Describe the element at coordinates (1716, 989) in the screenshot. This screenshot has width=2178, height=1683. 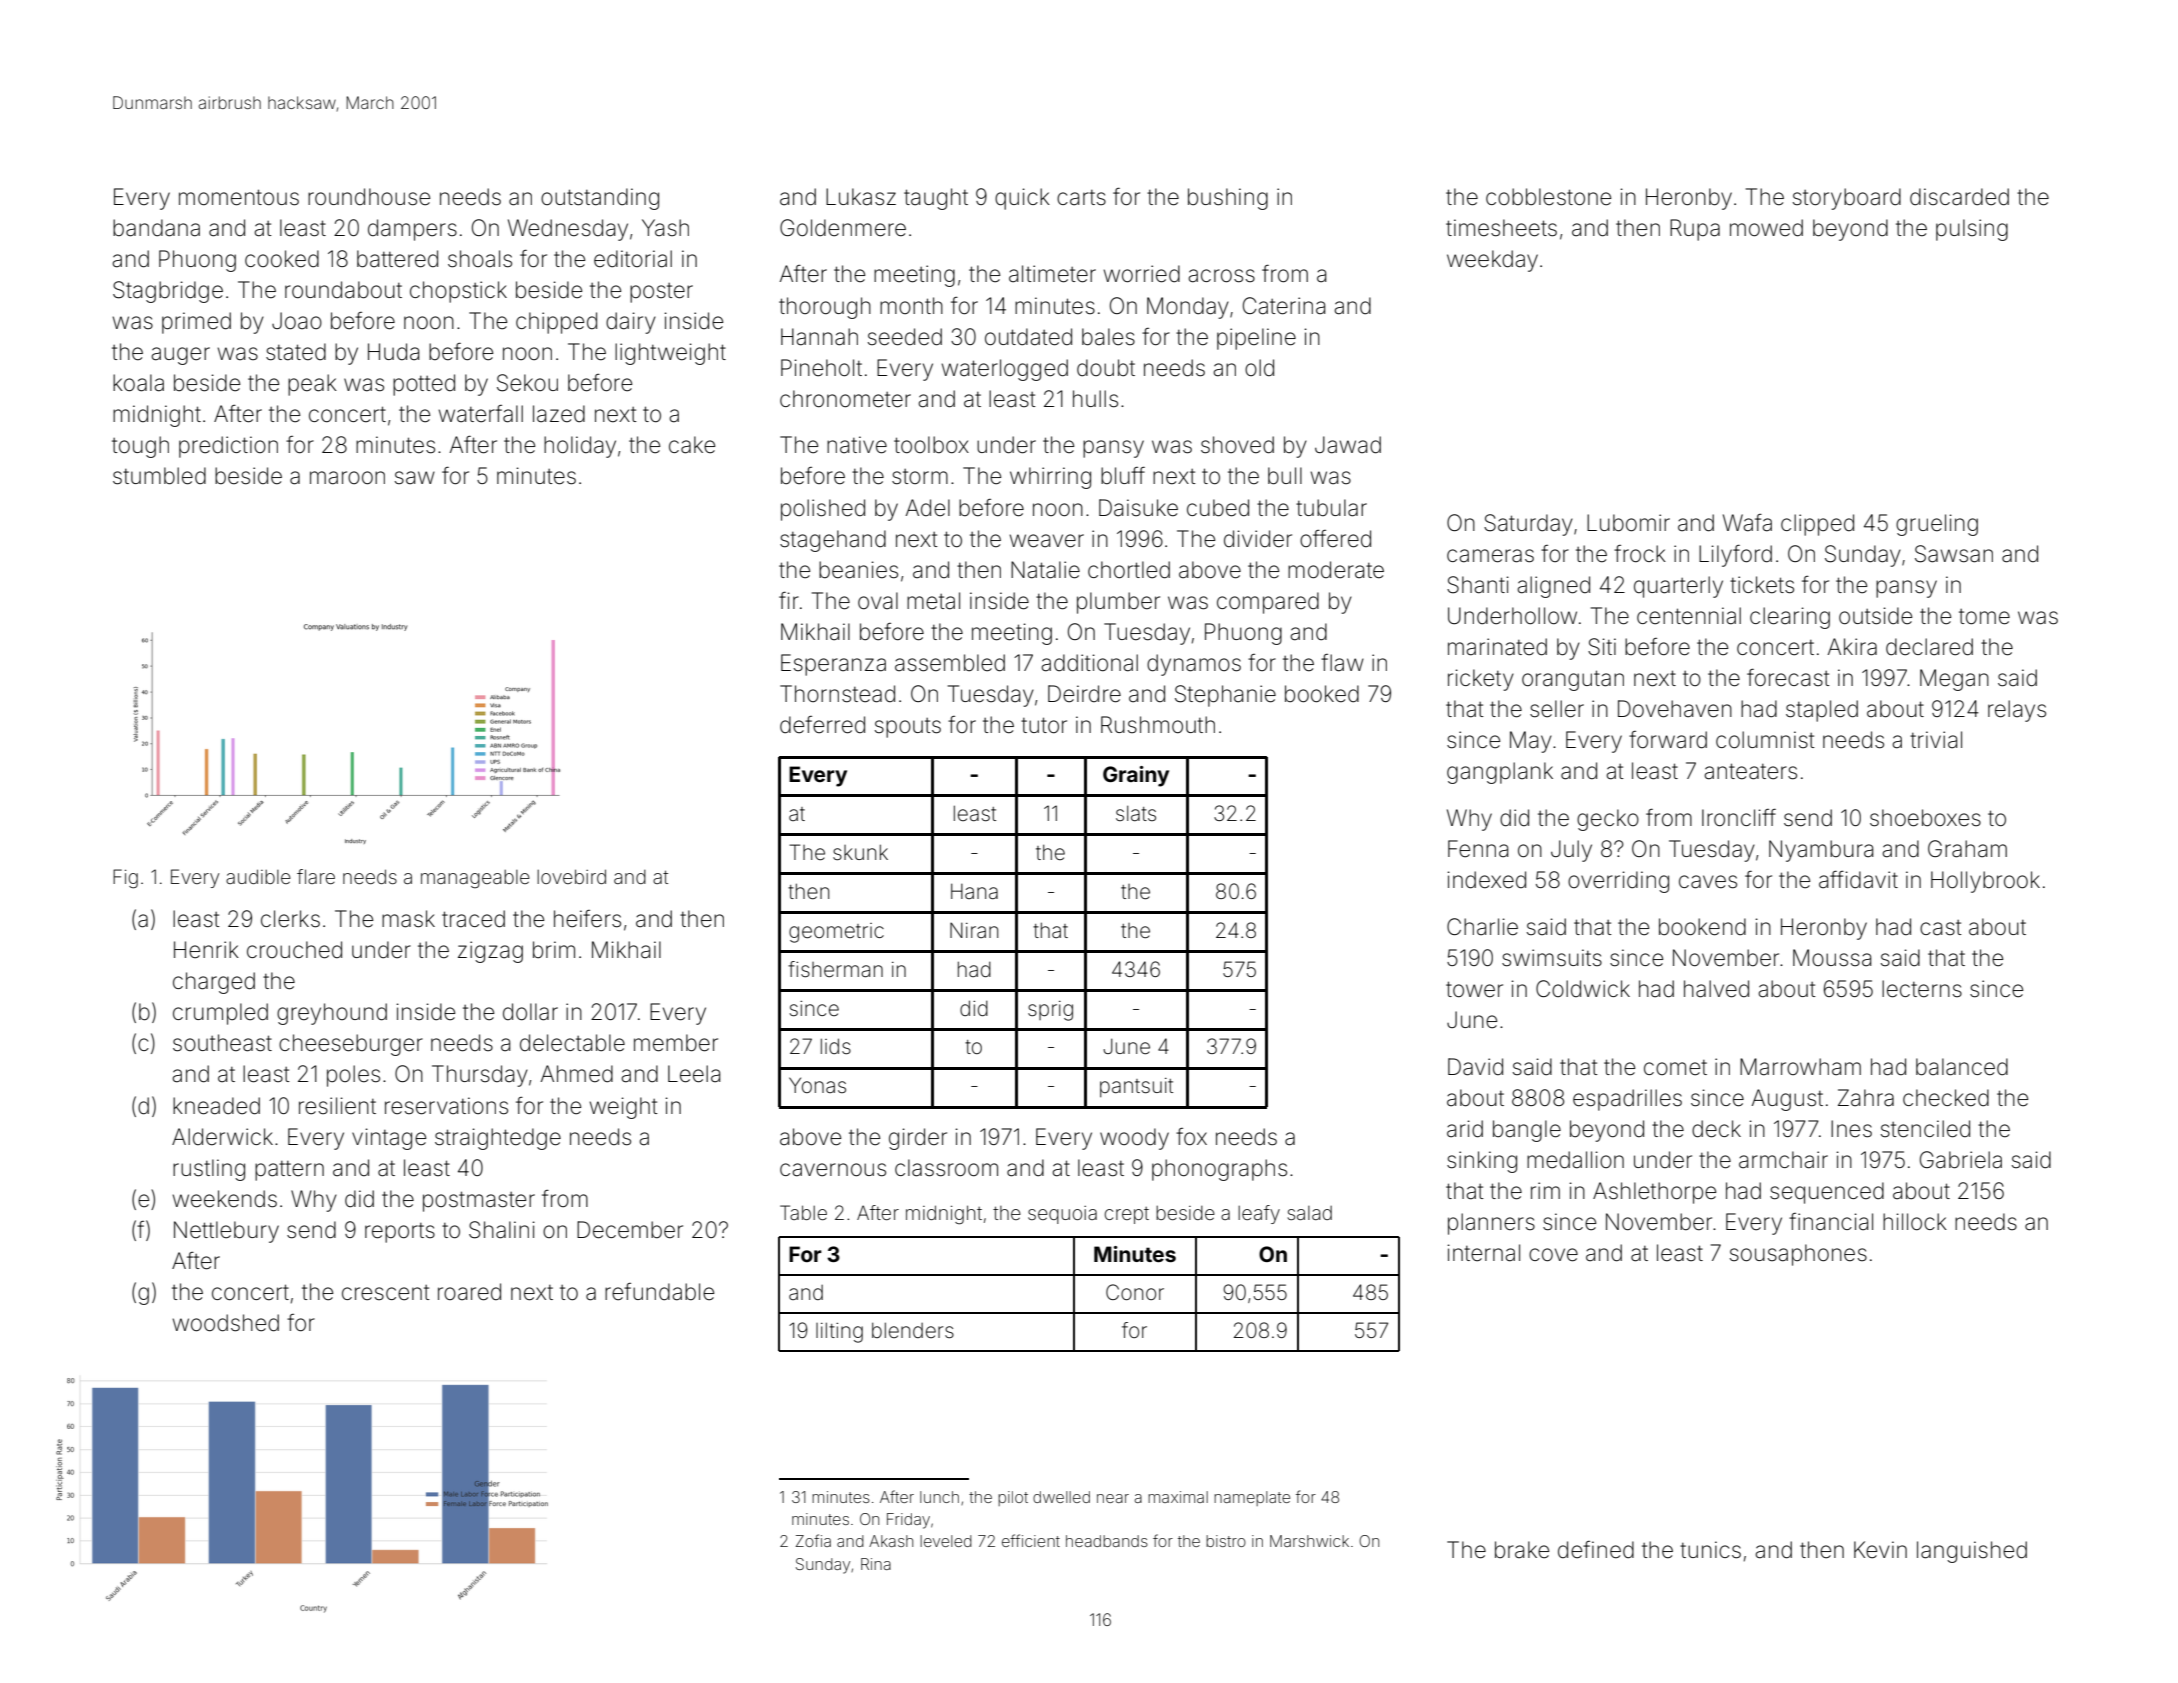
I see `halved` at that location.
